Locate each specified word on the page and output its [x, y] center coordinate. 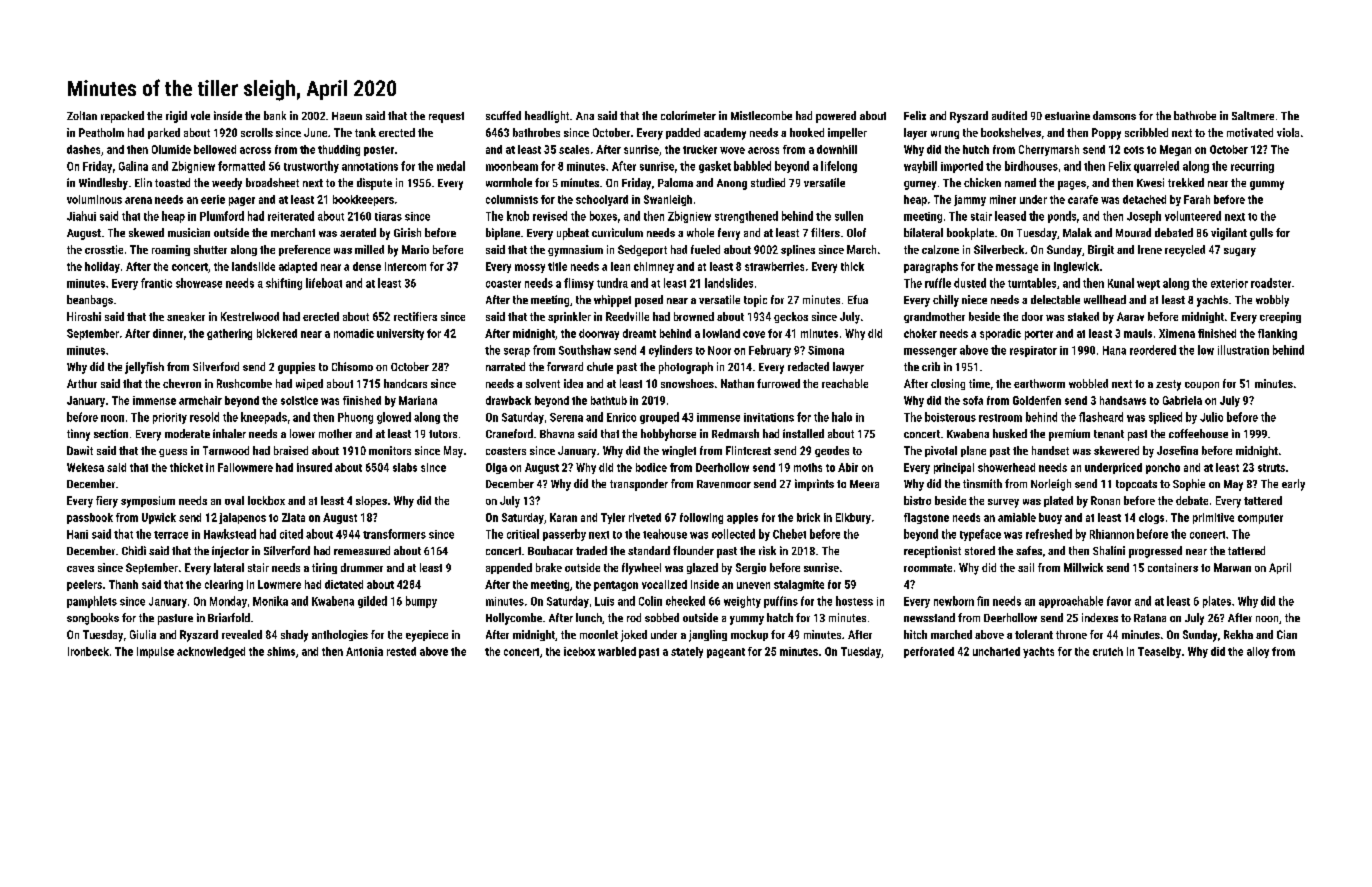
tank [365, 132]
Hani [77, 534]
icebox [579, 651]
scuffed [503, 115]
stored [980, 550]
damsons [1114, 115]
